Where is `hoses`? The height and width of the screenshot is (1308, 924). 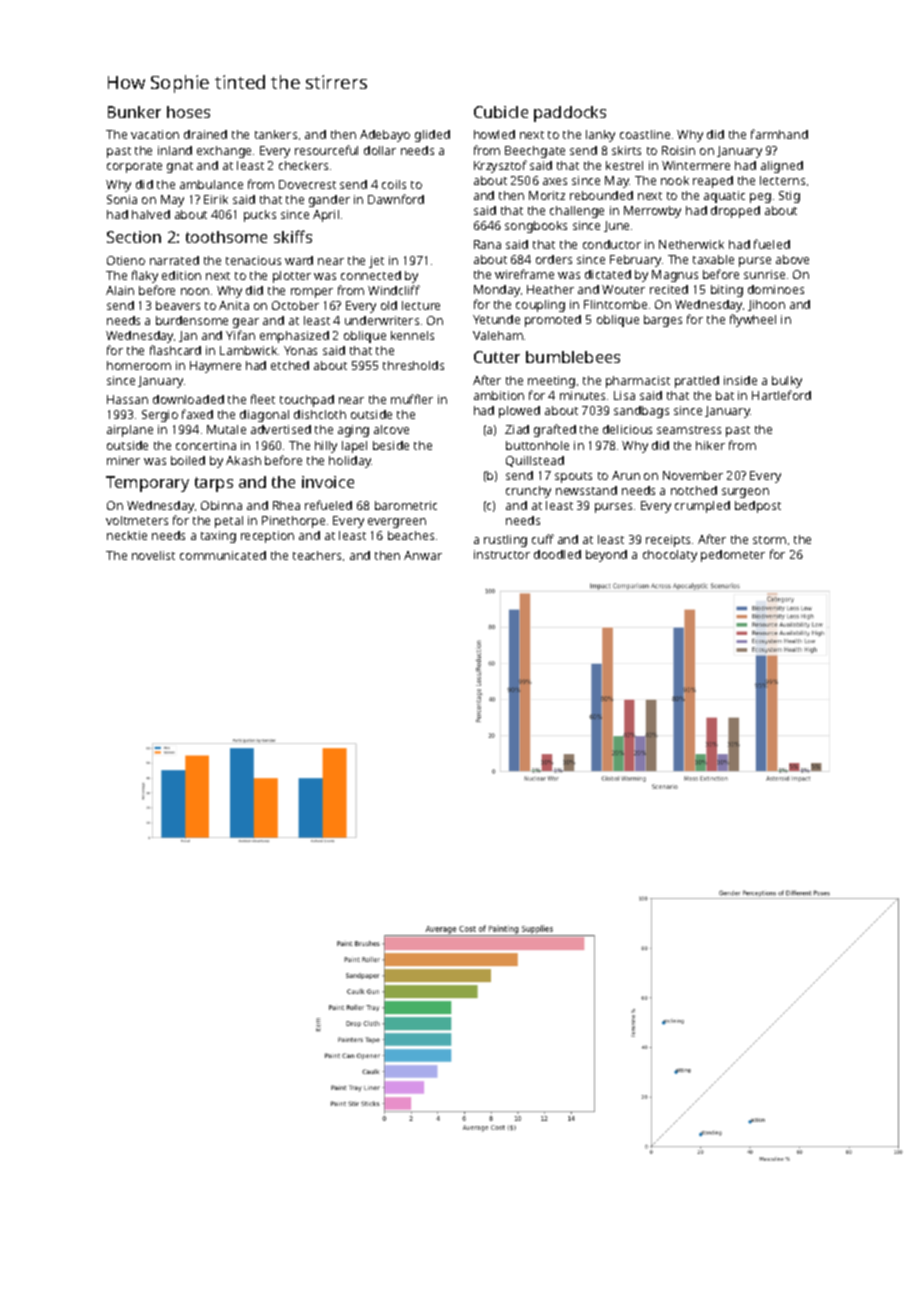
hoses is located at coordinates (188, 112).
